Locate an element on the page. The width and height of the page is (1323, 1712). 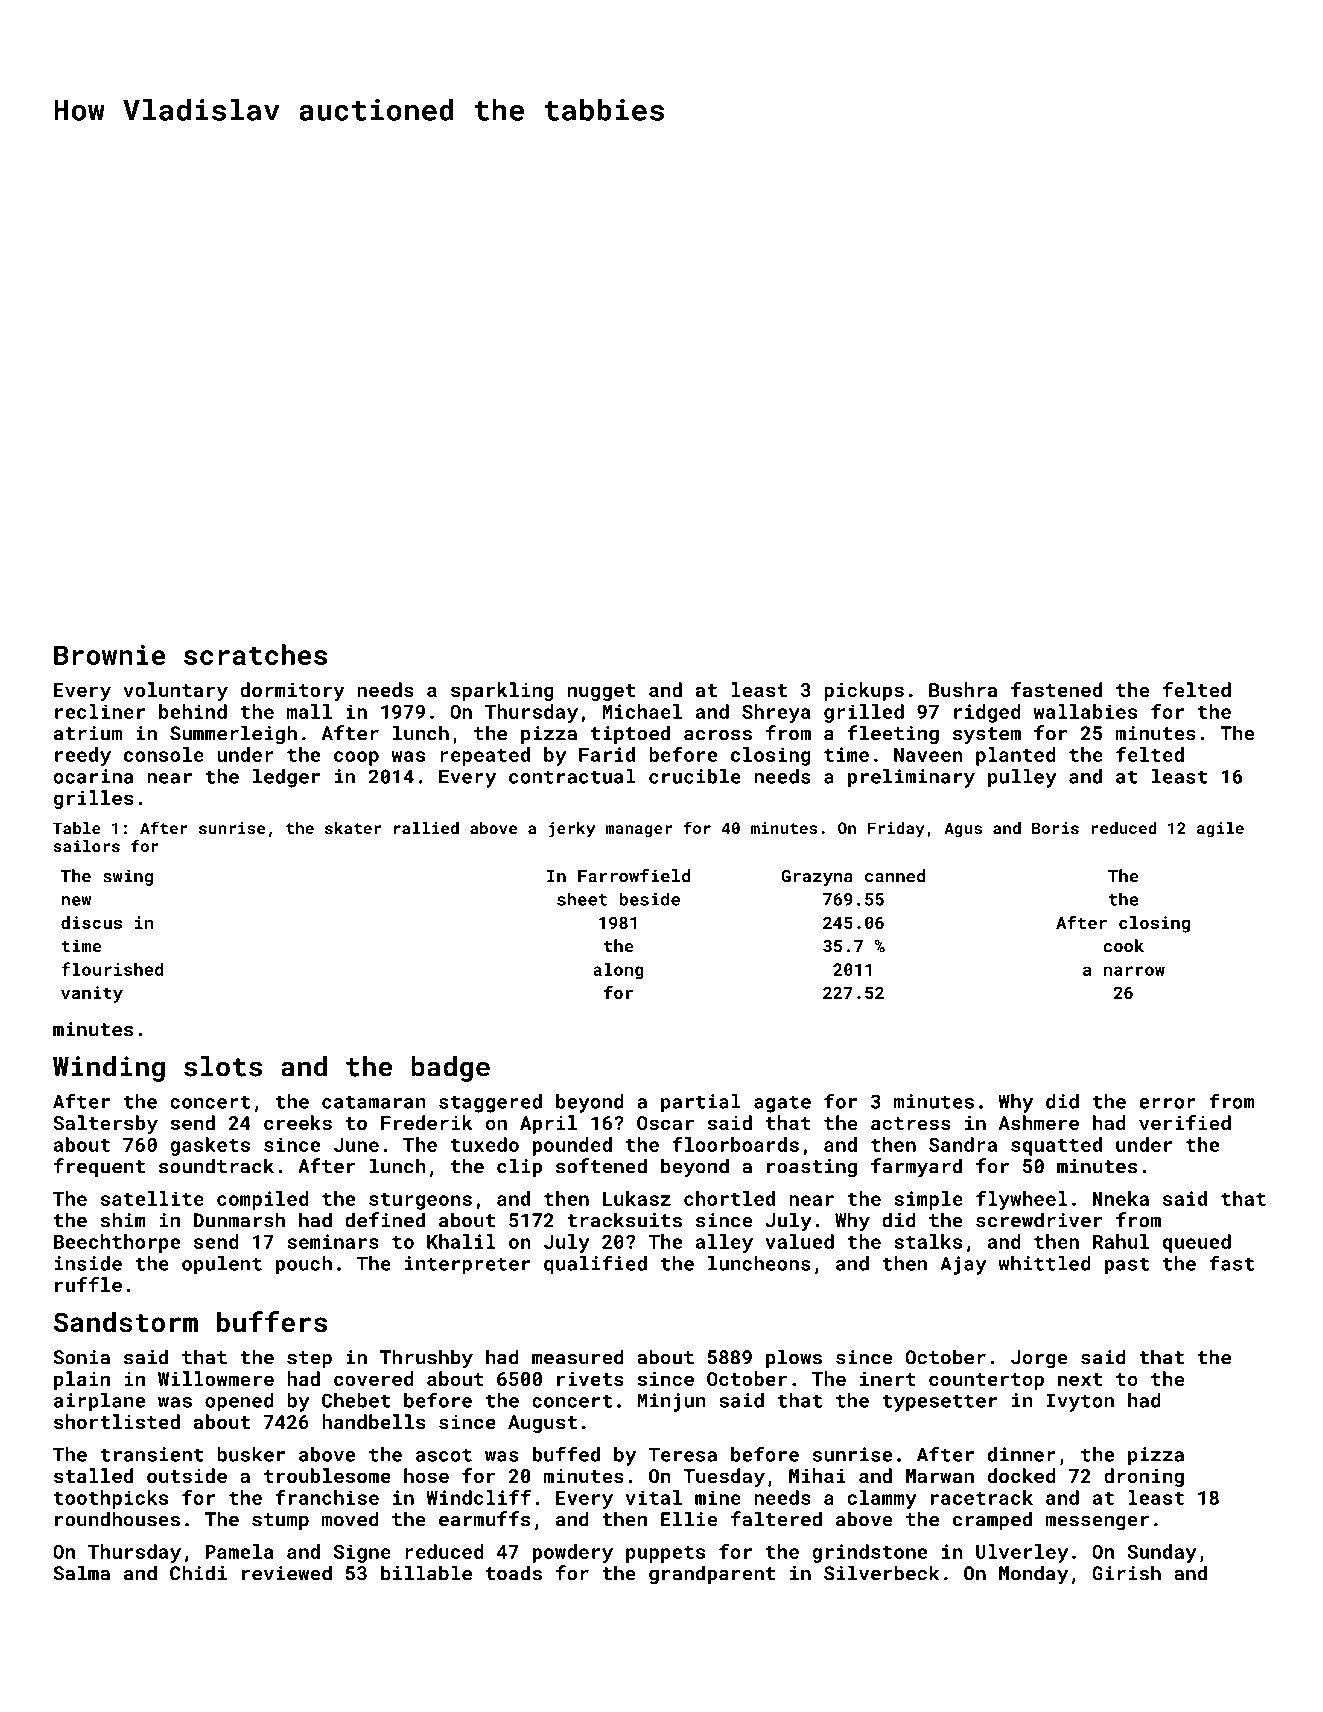
badge is located at coordinates (450, 1069).
